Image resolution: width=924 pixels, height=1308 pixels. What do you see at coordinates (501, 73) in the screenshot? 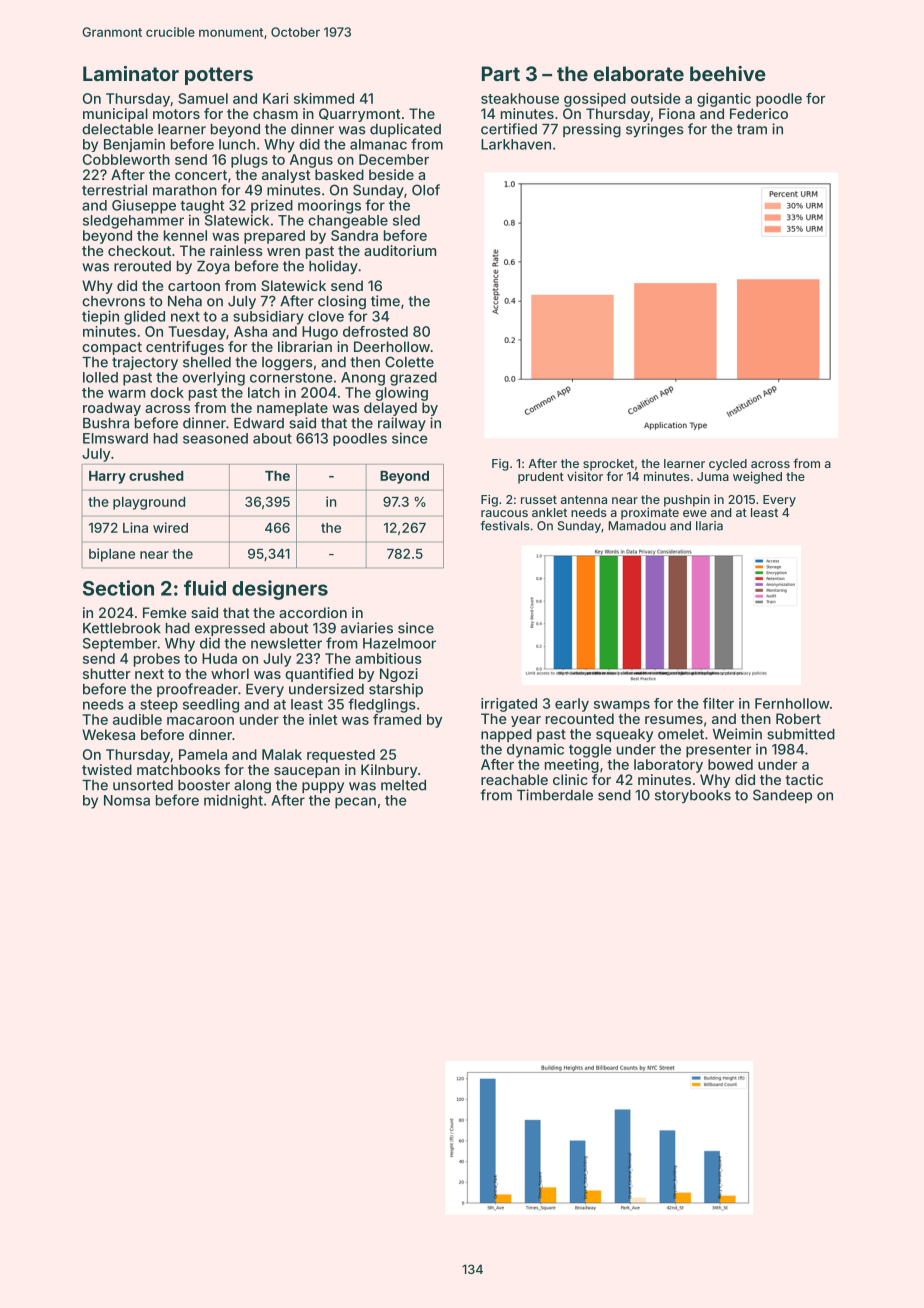
I see `Part` at bounding box center [501, 73].
